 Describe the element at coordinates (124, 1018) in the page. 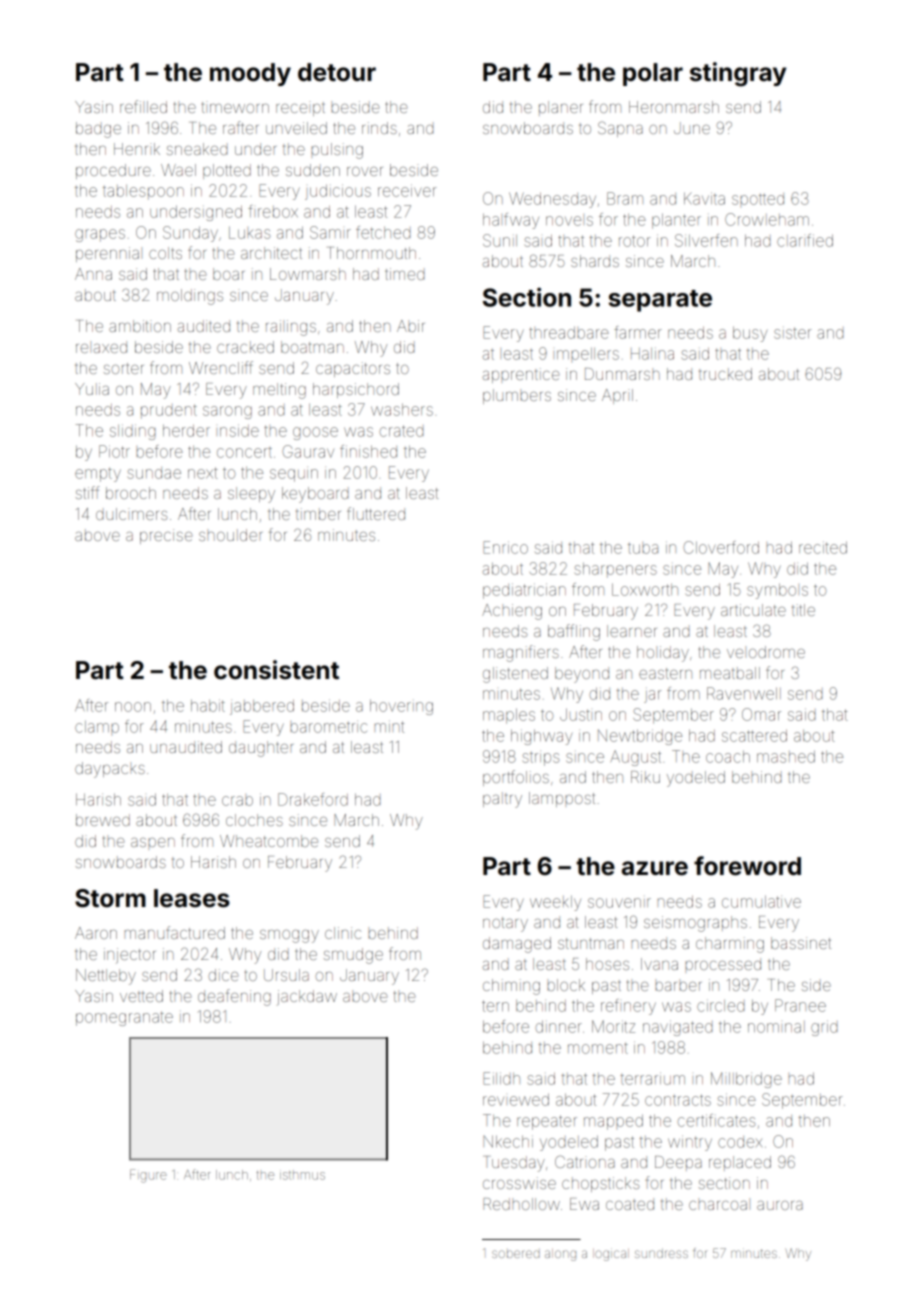

I see `pomegranate` at that location.
